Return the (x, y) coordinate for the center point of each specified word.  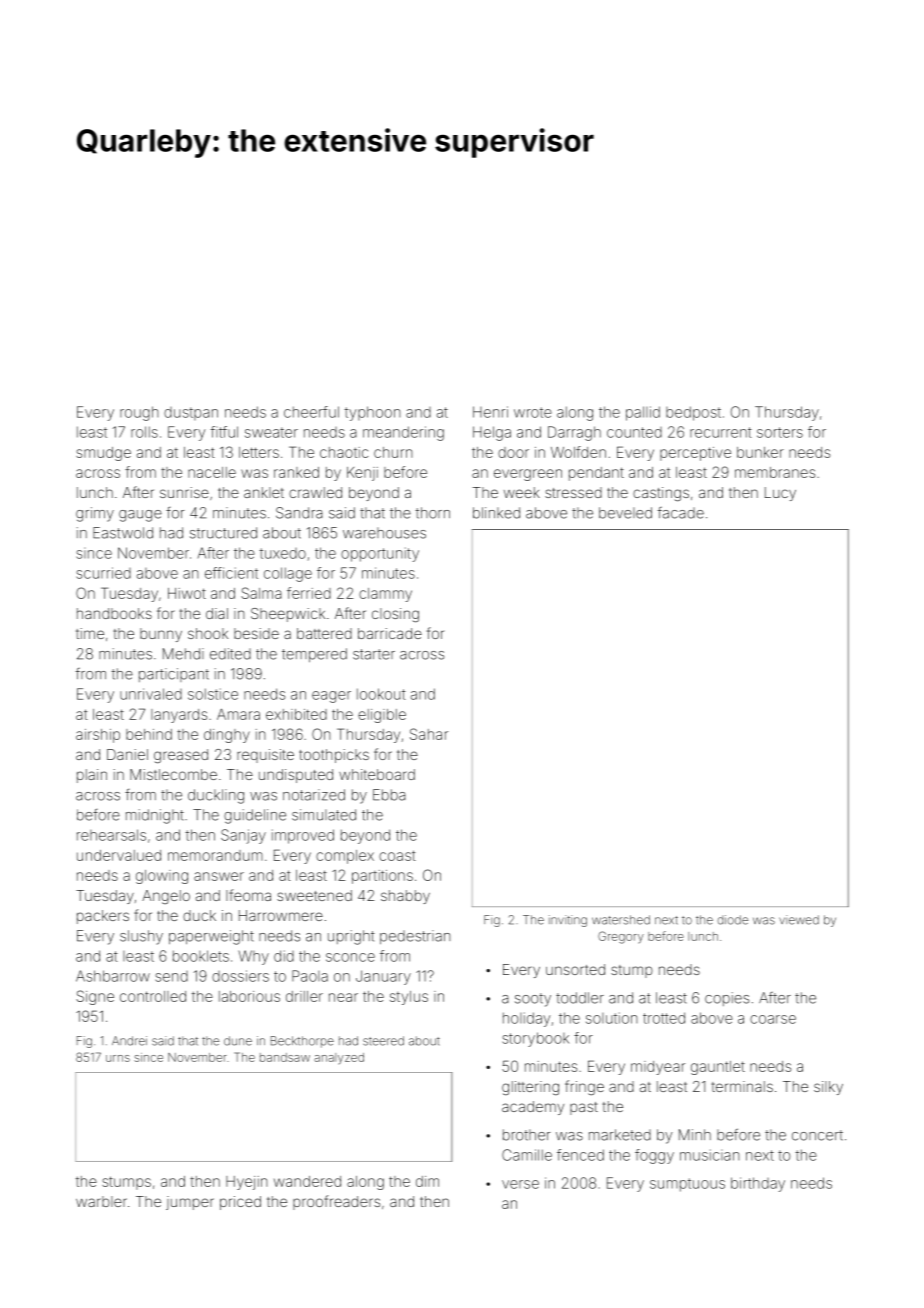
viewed (799, 920)
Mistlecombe (173, 774)
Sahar (429, 734)
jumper (190, 1203)
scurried (103, 573)
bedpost (693, 413)
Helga (492, 433)
